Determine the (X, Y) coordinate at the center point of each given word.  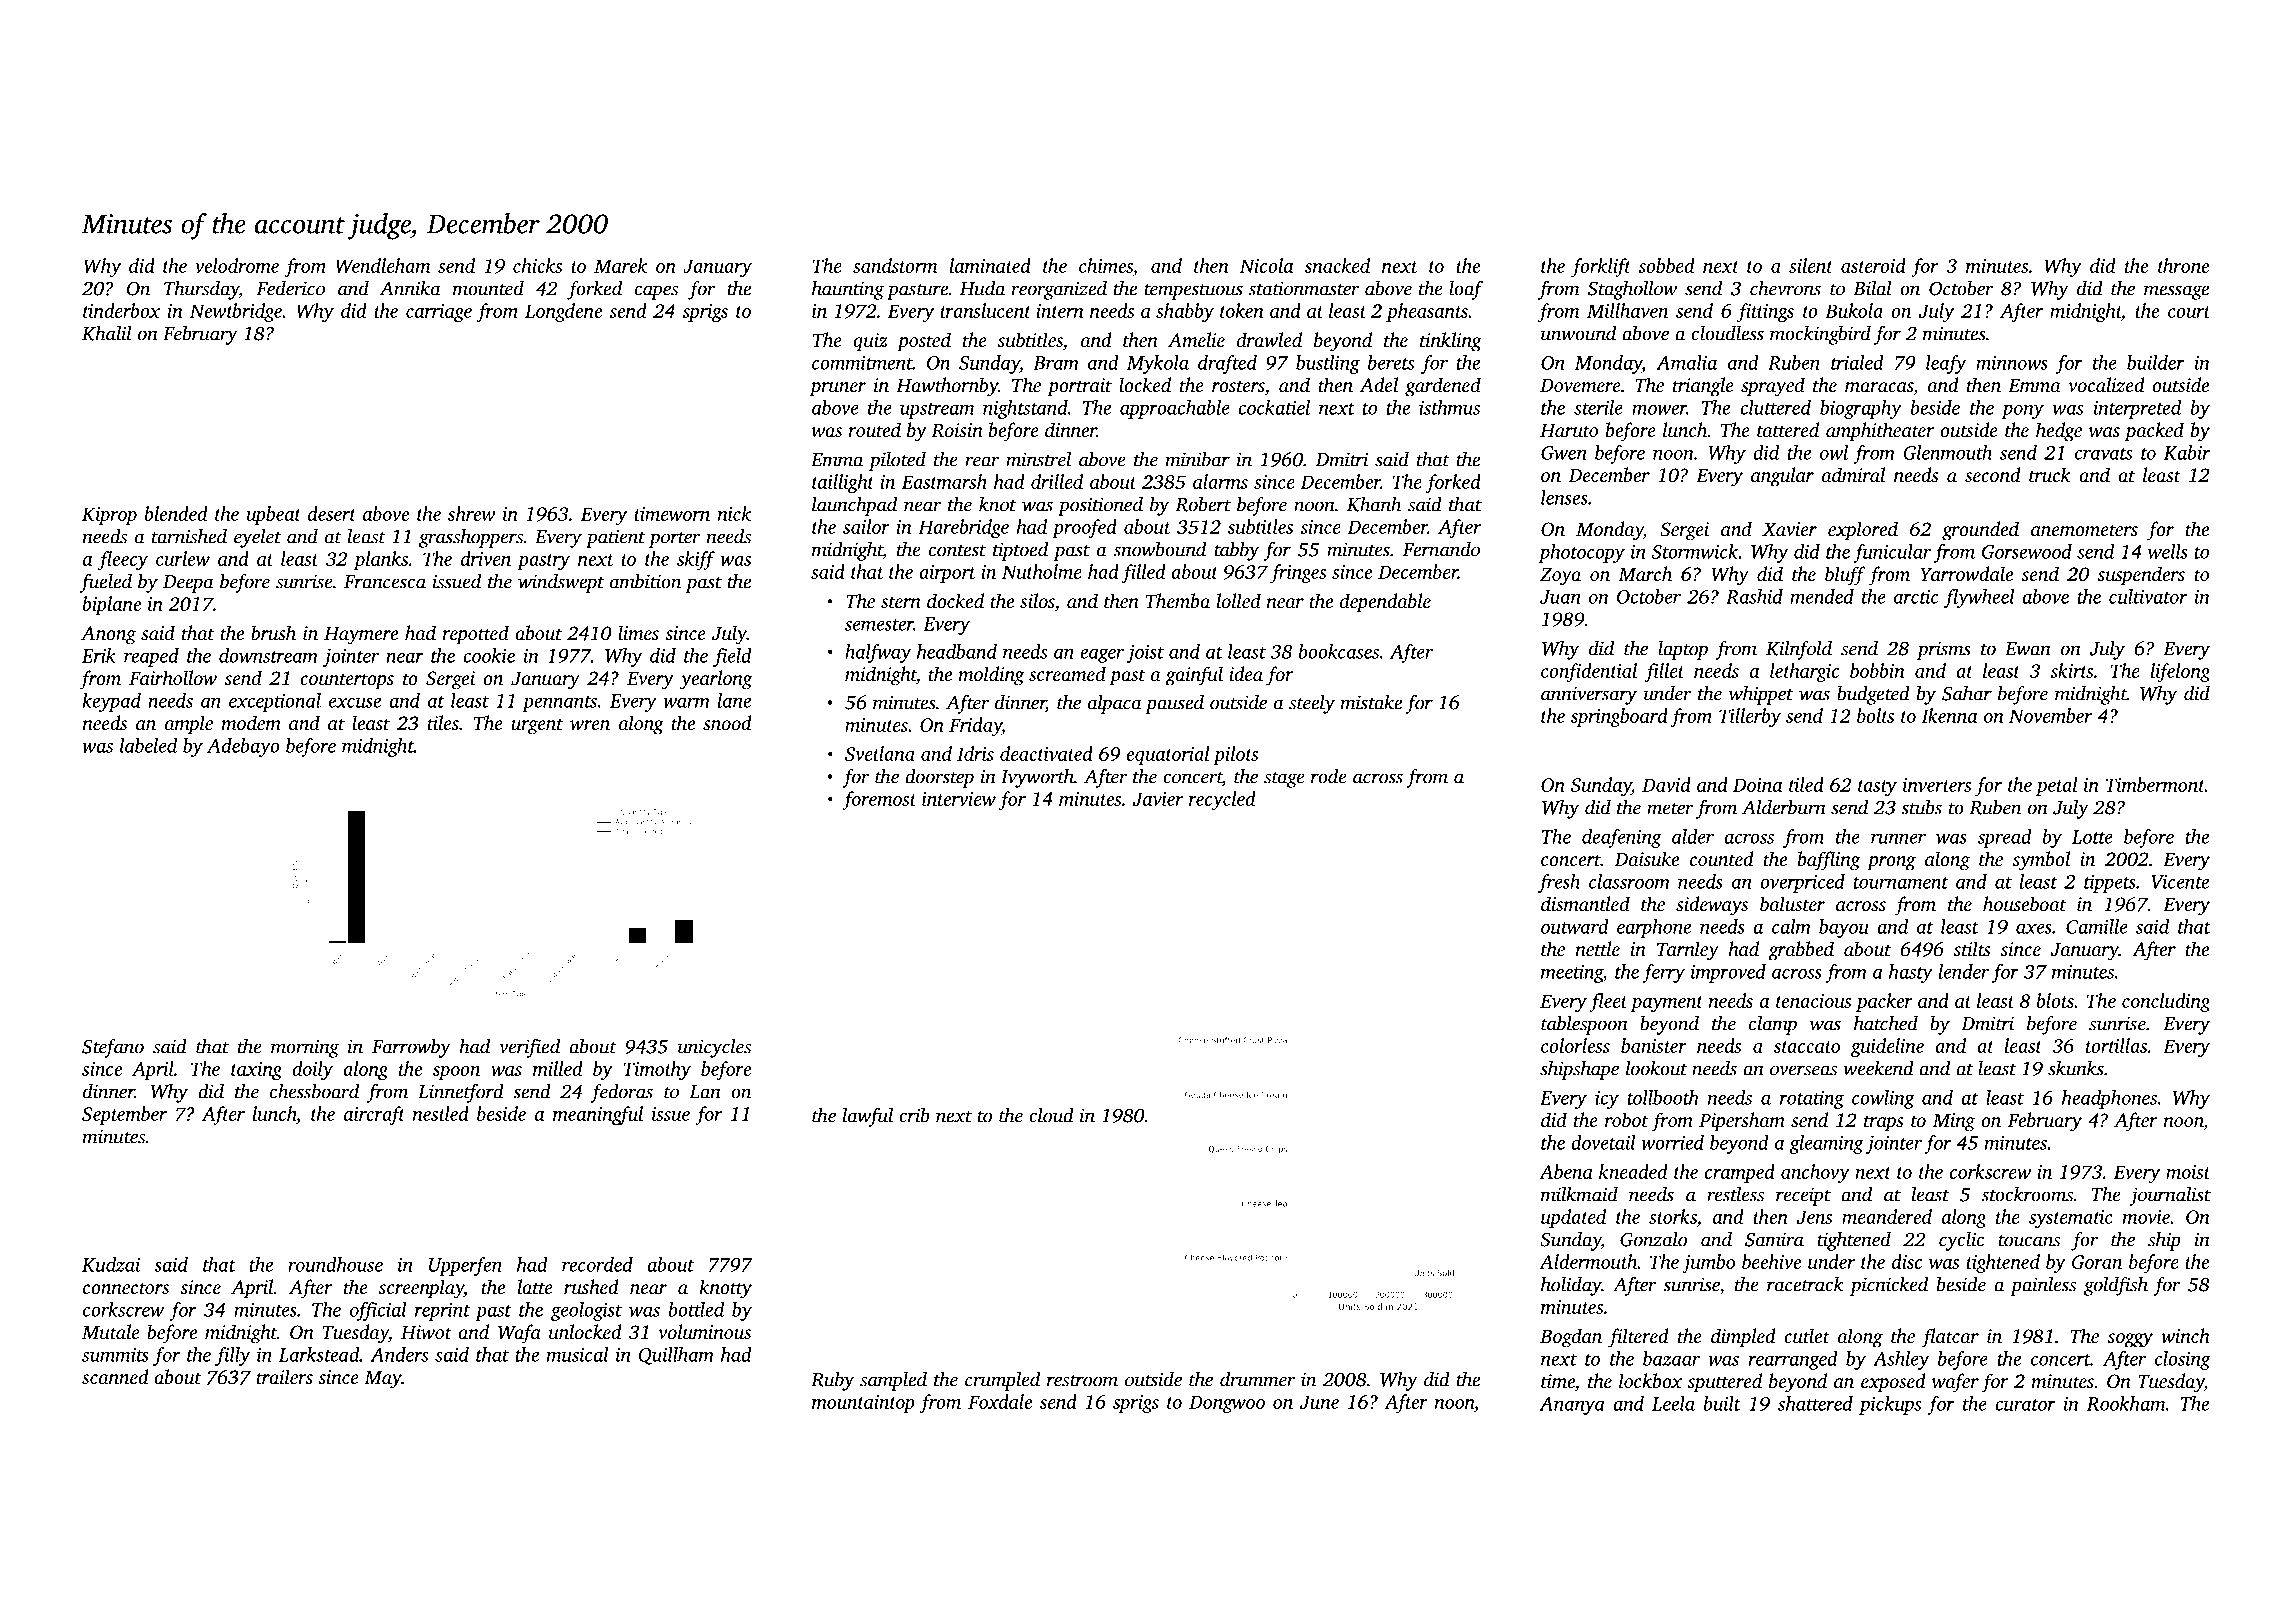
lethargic (1804, 672)
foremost (879, 800)
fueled (106, 583)
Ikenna (1949, 715)
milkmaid (1579, 1194)
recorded (597, 1264)
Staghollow (1632, 290)
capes (656, 292)
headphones (2109, 1099)
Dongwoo (1227, 1404)
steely (1312, 704)
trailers (284, 1376)
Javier (1158, 799)
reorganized (1059, 290)
